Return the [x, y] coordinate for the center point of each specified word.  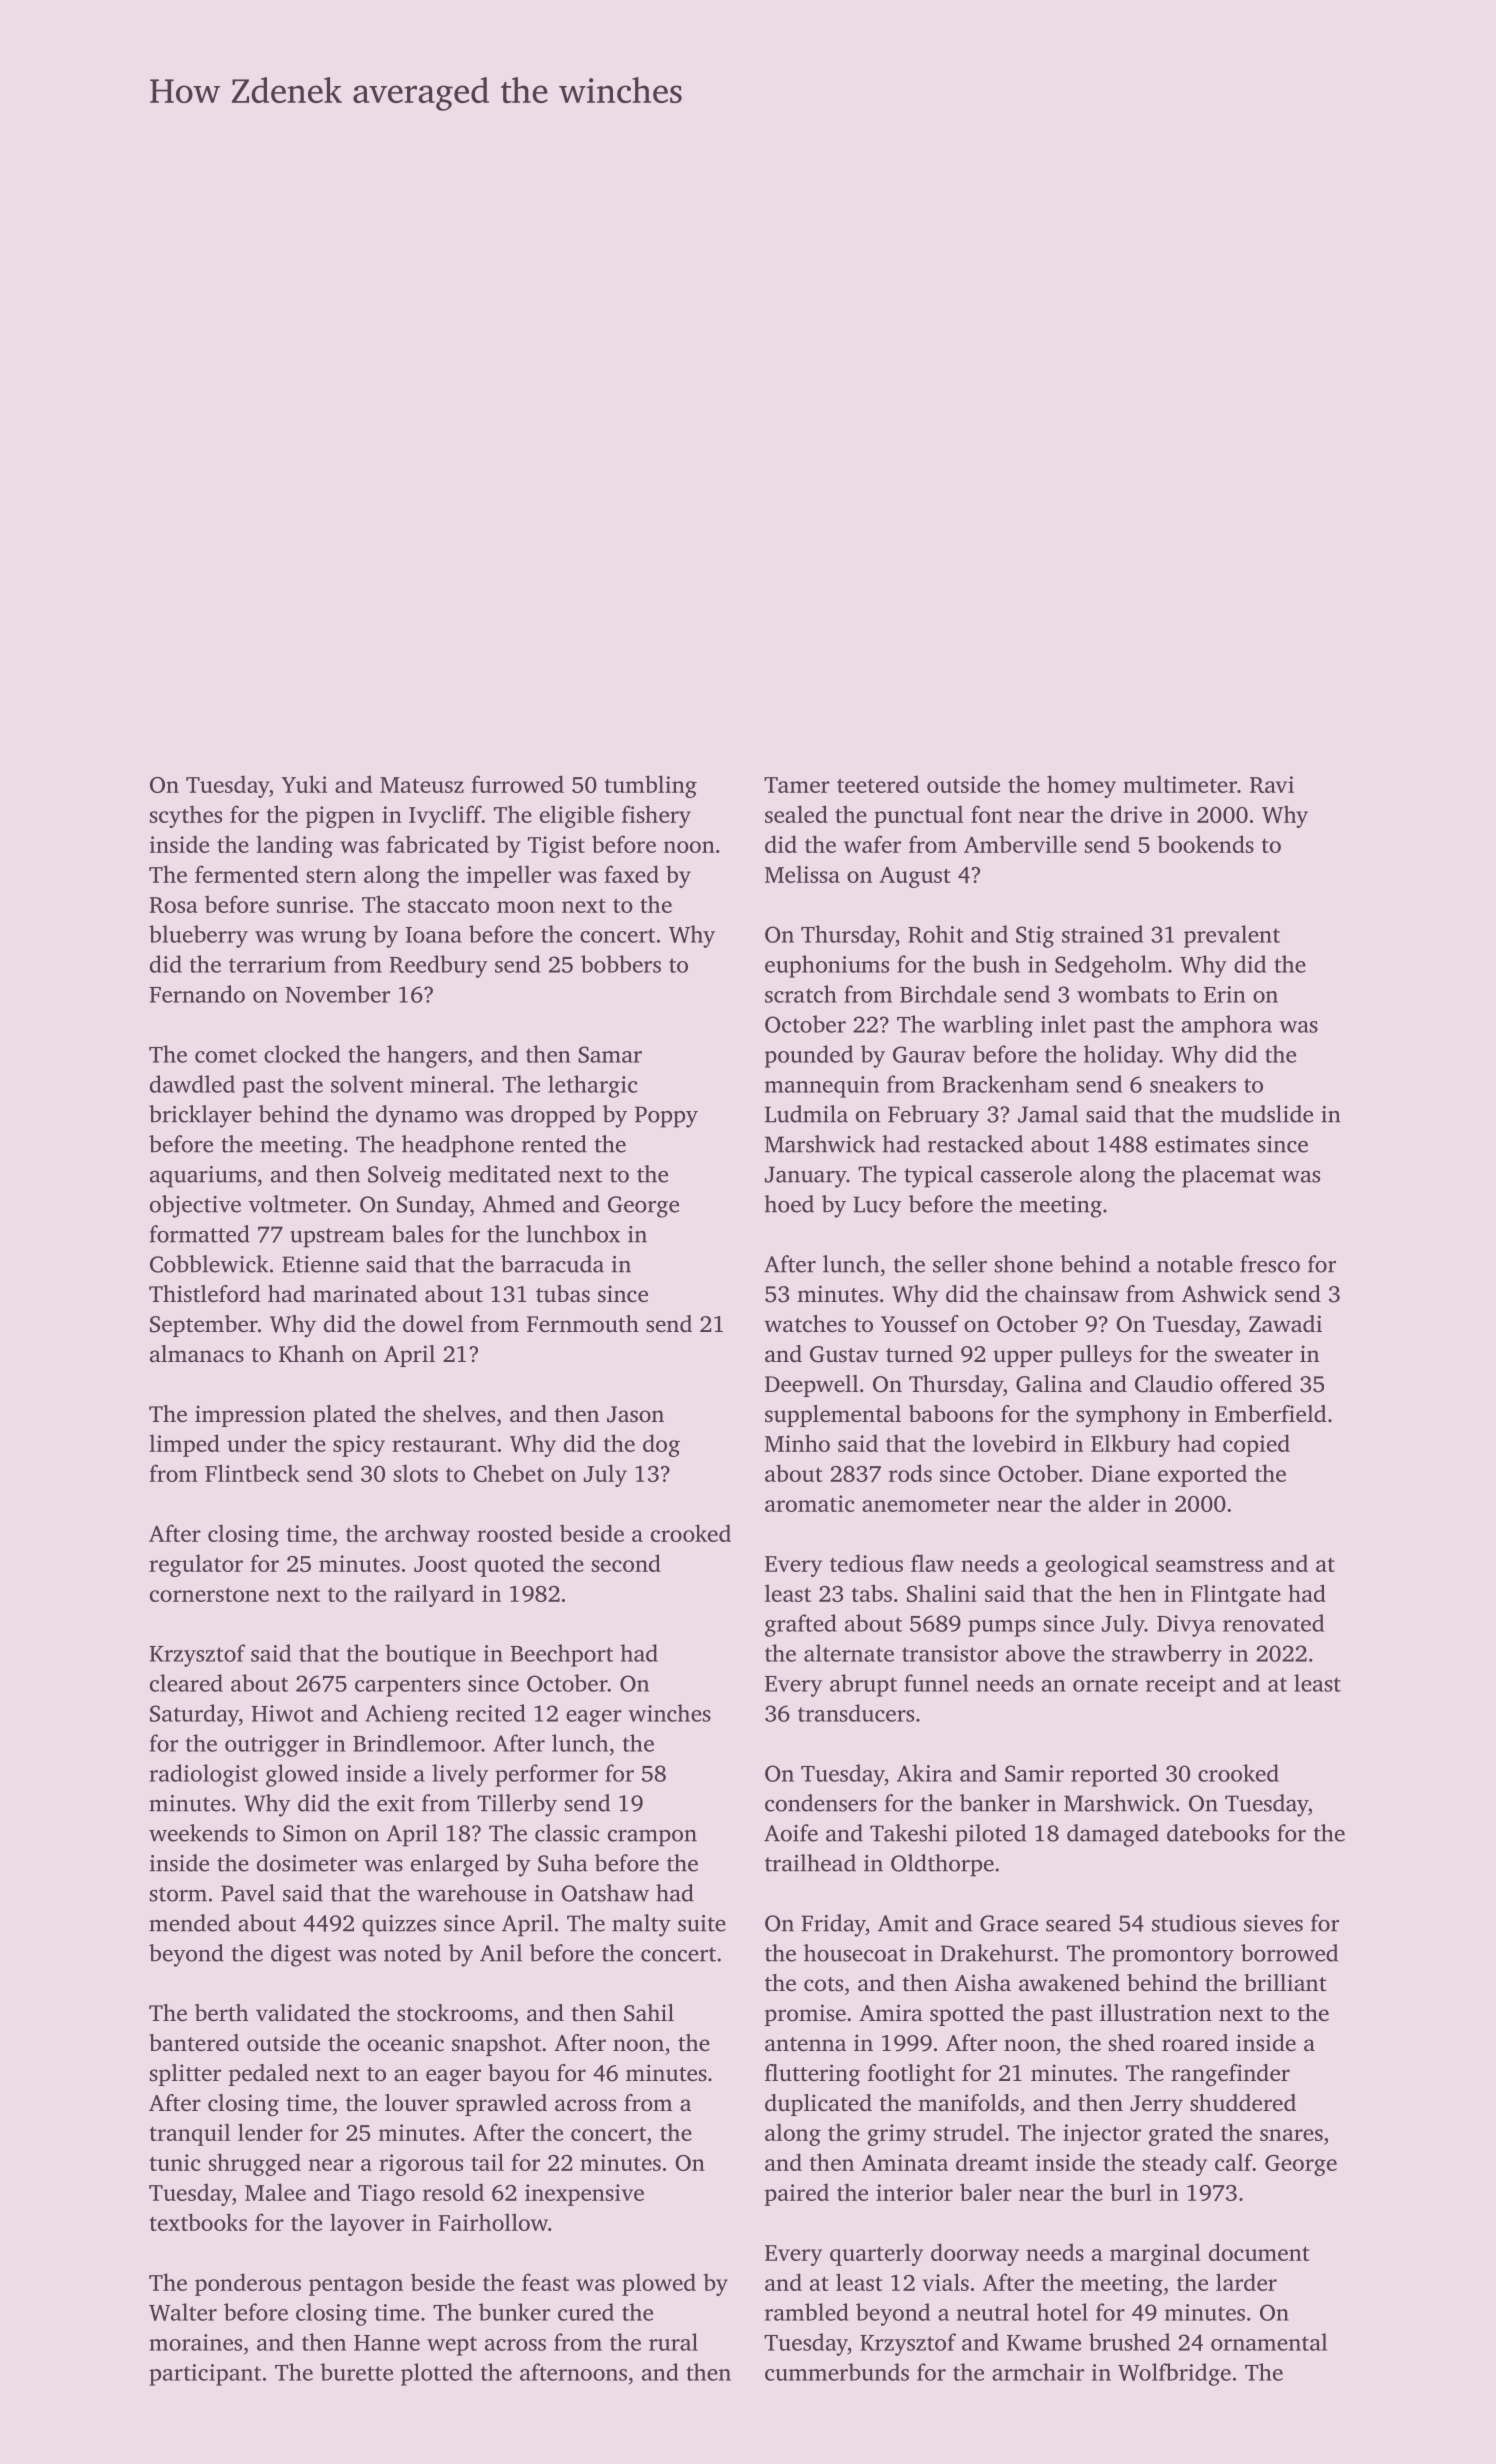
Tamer [797, 785]
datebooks [1218, 1833]
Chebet [508, 1473]
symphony [1128, 1416]
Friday [833, 1925]
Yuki [304, 784]
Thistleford [204, 1294]
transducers [856, 1713]
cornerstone [209, 1595]
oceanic [406, 2043]
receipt [1181, 1686]
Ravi [1272, 784]
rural [673, 2342]
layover [367, 2224]
